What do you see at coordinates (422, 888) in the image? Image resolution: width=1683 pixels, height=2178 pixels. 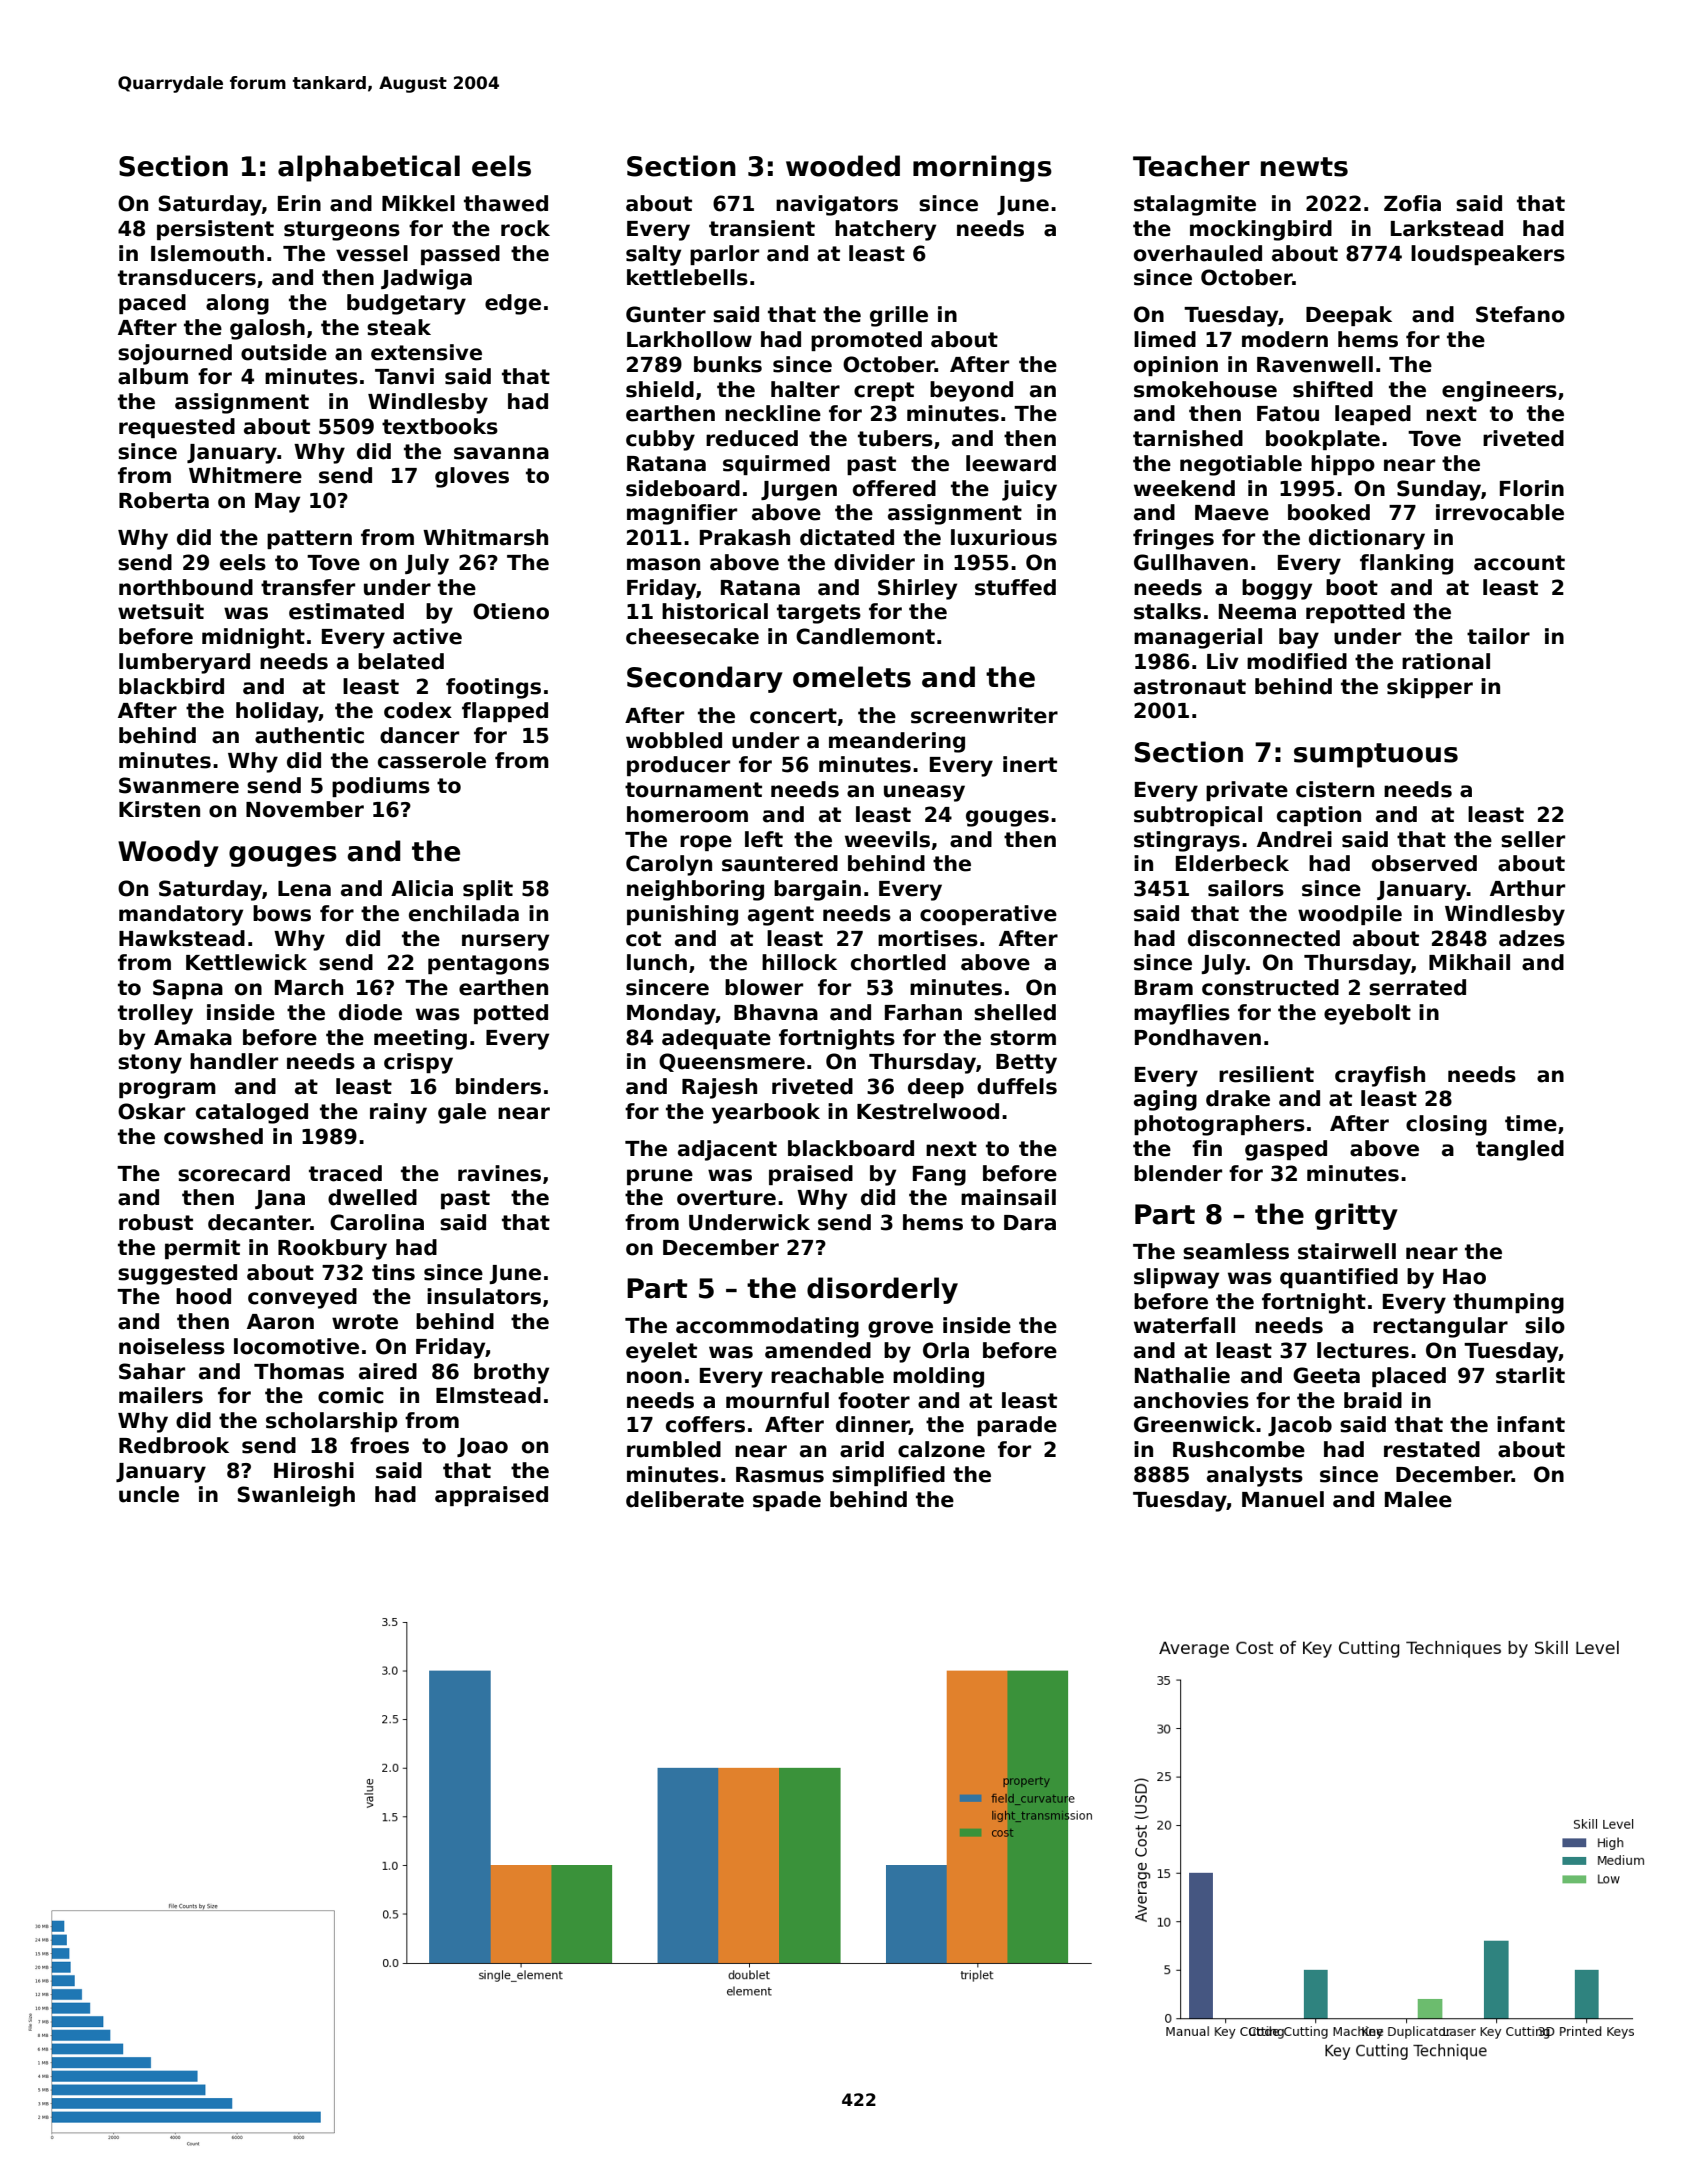 I see `Alicia` at bounding box center [422, 888].
